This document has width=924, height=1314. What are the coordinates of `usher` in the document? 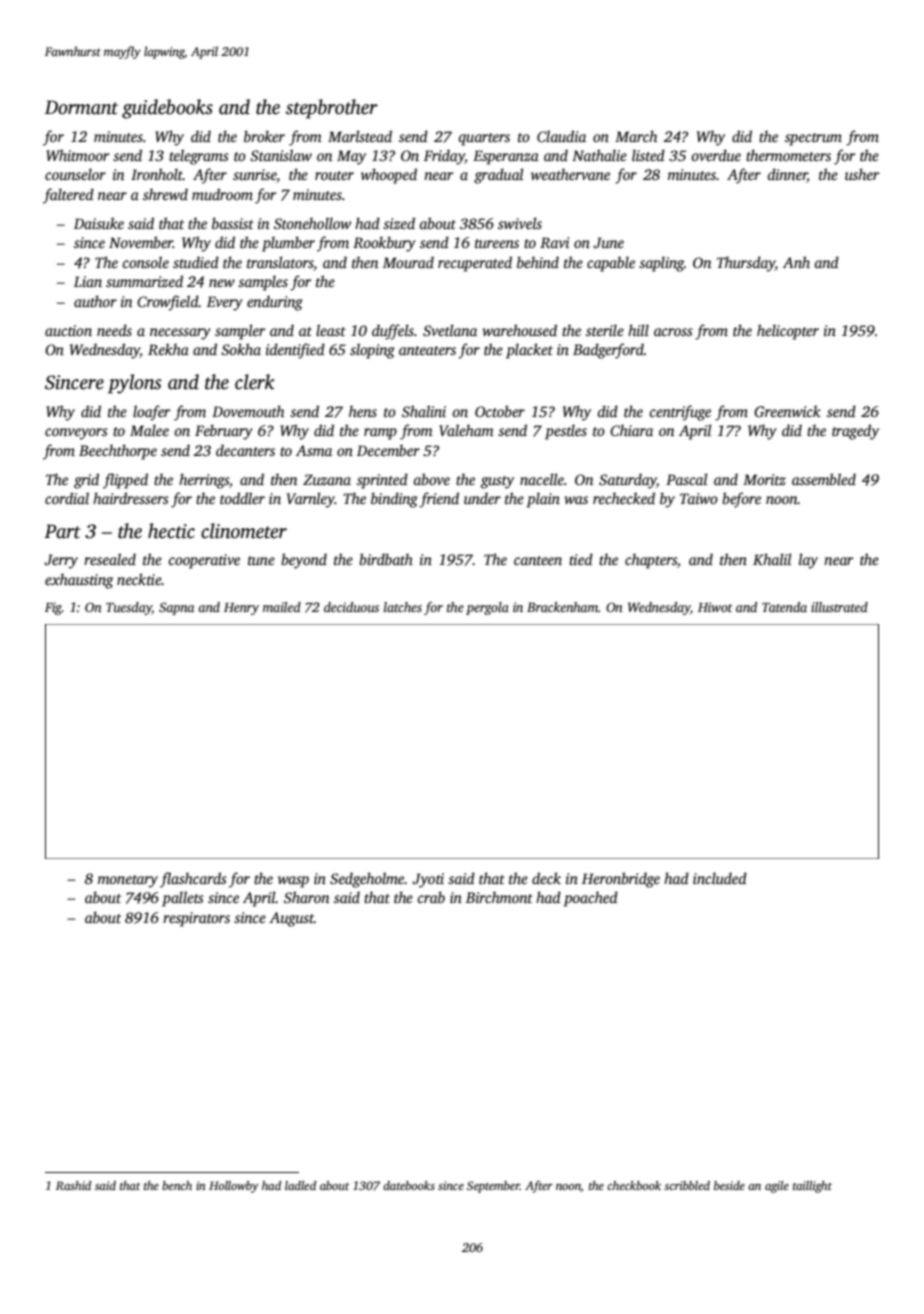 It's located at (862, 174).
